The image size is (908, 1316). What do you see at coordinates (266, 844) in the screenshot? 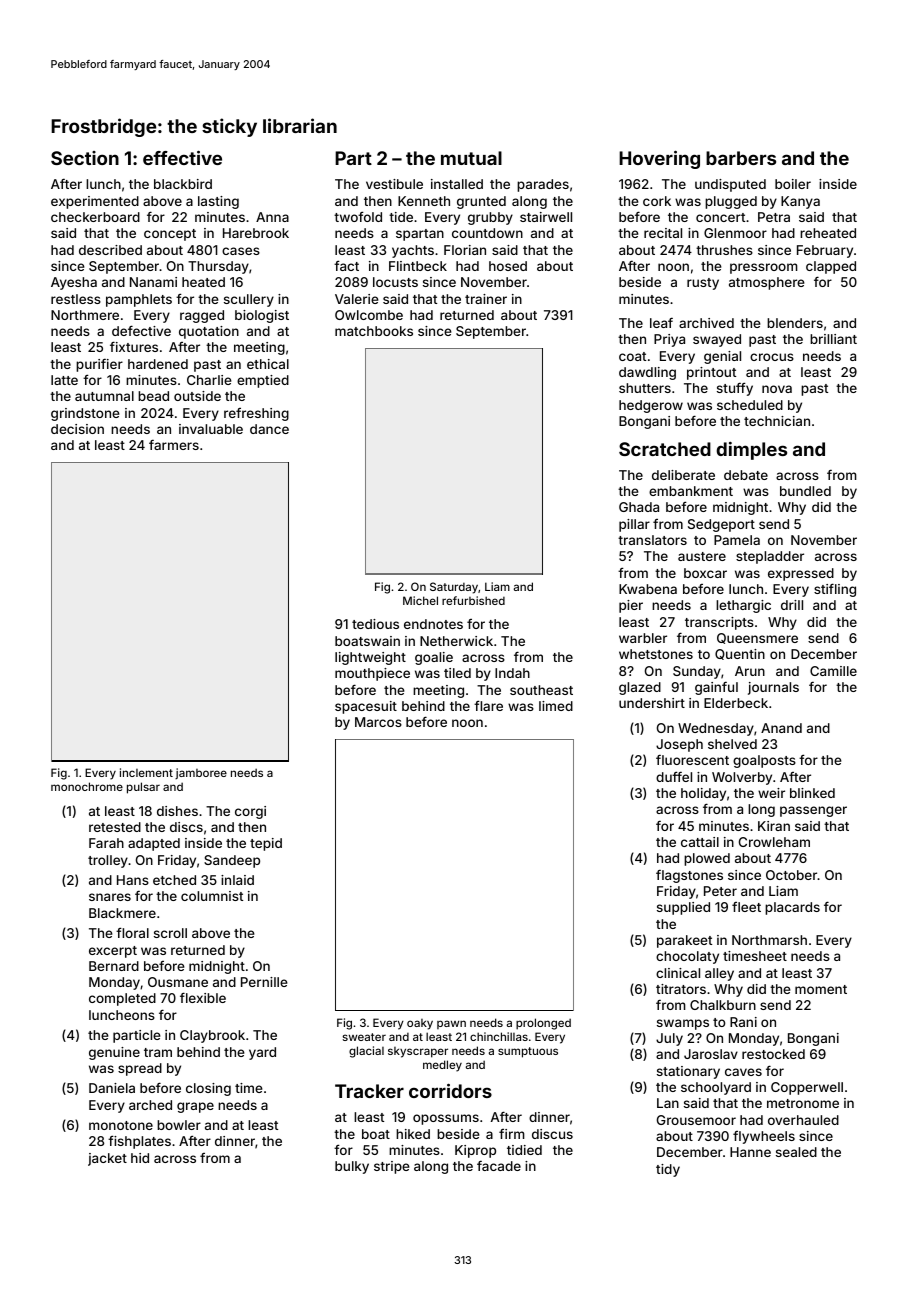
I see `tepid` at bounding box center [266, 844].
